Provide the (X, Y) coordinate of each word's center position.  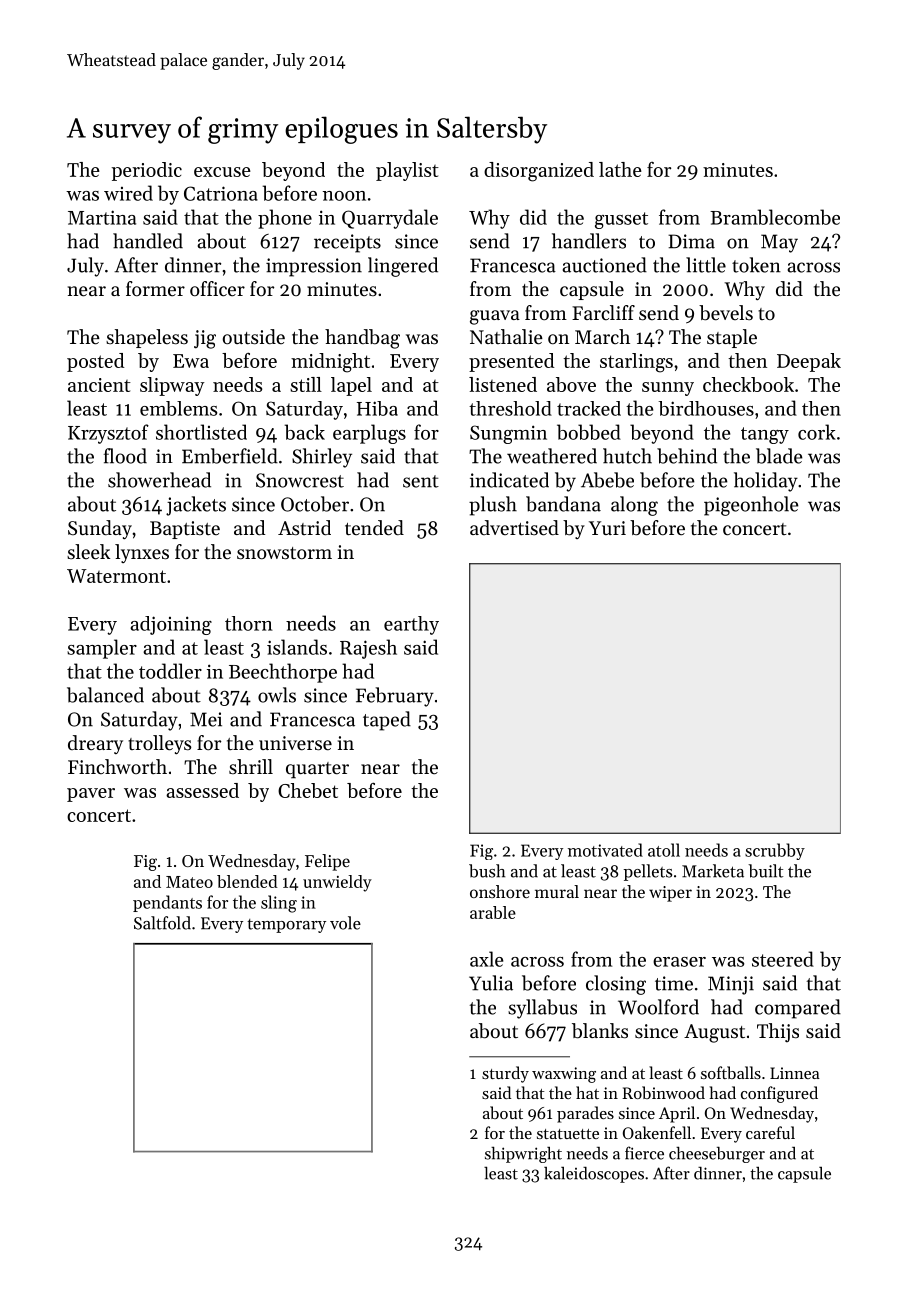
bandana (563, 504)
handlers (589, 241)
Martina (102, 217)
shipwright (523, 1155)
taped (387, 721)
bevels (726, 313)
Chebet (308, 790)
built (765, 871)
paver (91, 795)
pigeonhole (751, 506)
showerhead (159, 480)
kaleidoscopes (594, 1175)
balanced (105, 695)
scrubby (775, 851)
